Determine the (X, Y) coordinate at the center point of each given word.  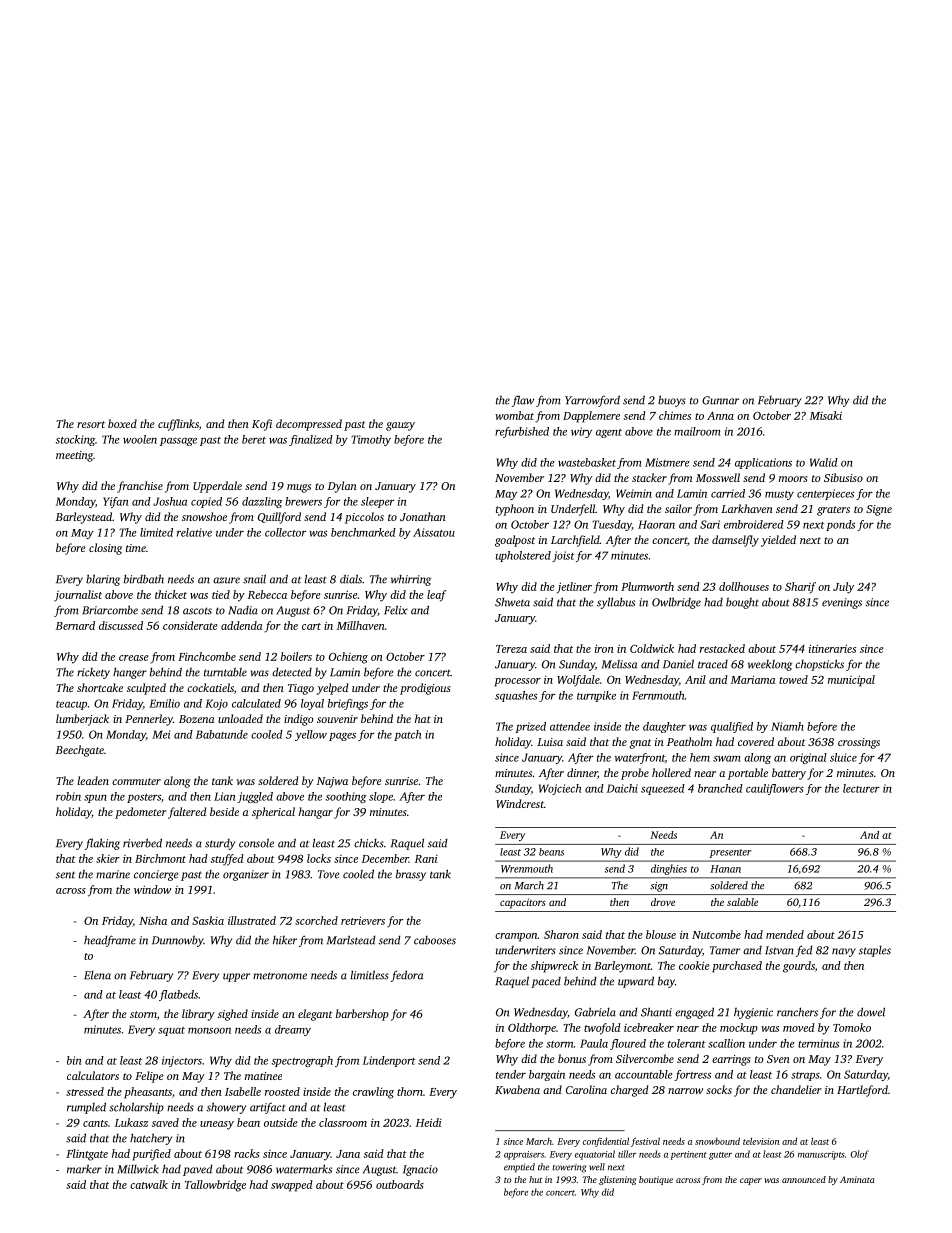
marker (84, 1169)
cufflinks (178, 425)
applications (763, 463)
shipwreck (554, 967)
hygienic (753, 1013)
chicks (369, 843)
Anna (720, 415)
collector (285, 532)
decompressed (309, 425)
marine (113, 874)
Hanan (725, 869)
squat (171, 1031)
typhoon (515, 510)
